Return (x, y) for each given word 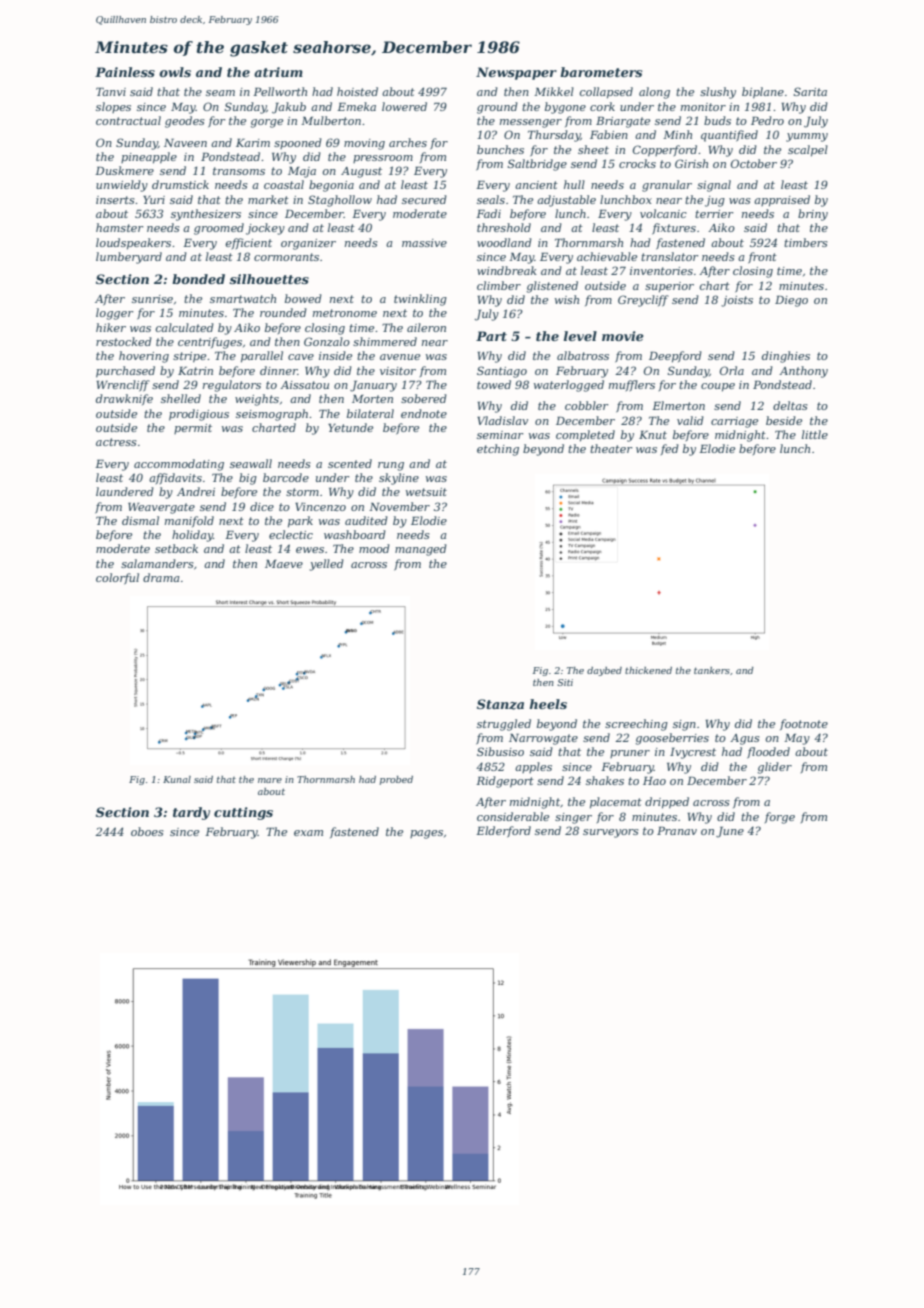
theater (611, 448)
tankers (712, 670)
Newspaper (516, 73)
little (815, 434)
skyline (399, 479)
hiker (111, 327)
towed (494, 384)
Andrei (196, 491)
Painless (125, 72)
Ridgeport (505, 782)
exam (308, 833)
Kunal (177, 779)
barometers (601, 72)
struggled (504, 725)
